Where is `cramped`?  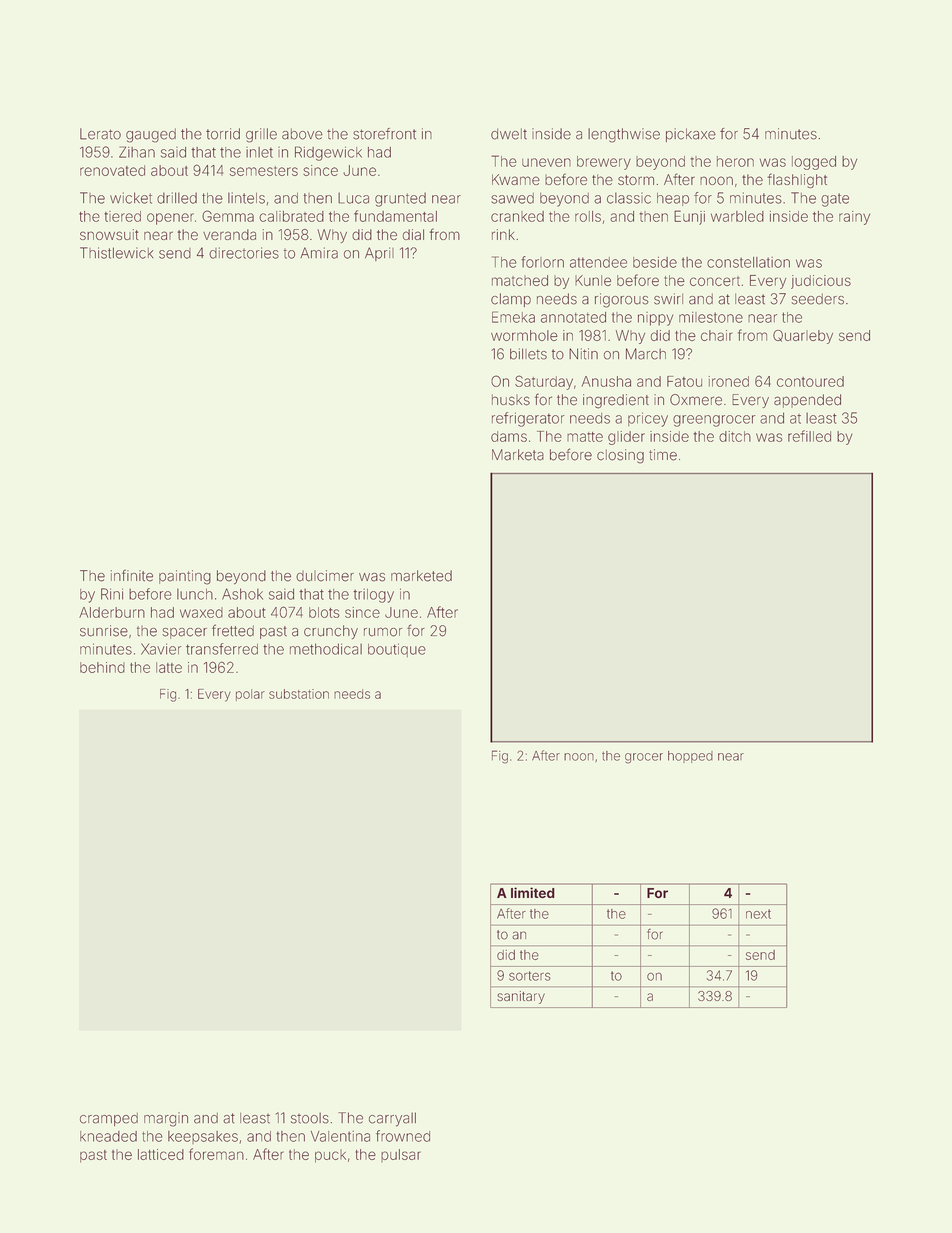
cramped is located at coordinates (109, 1119).
